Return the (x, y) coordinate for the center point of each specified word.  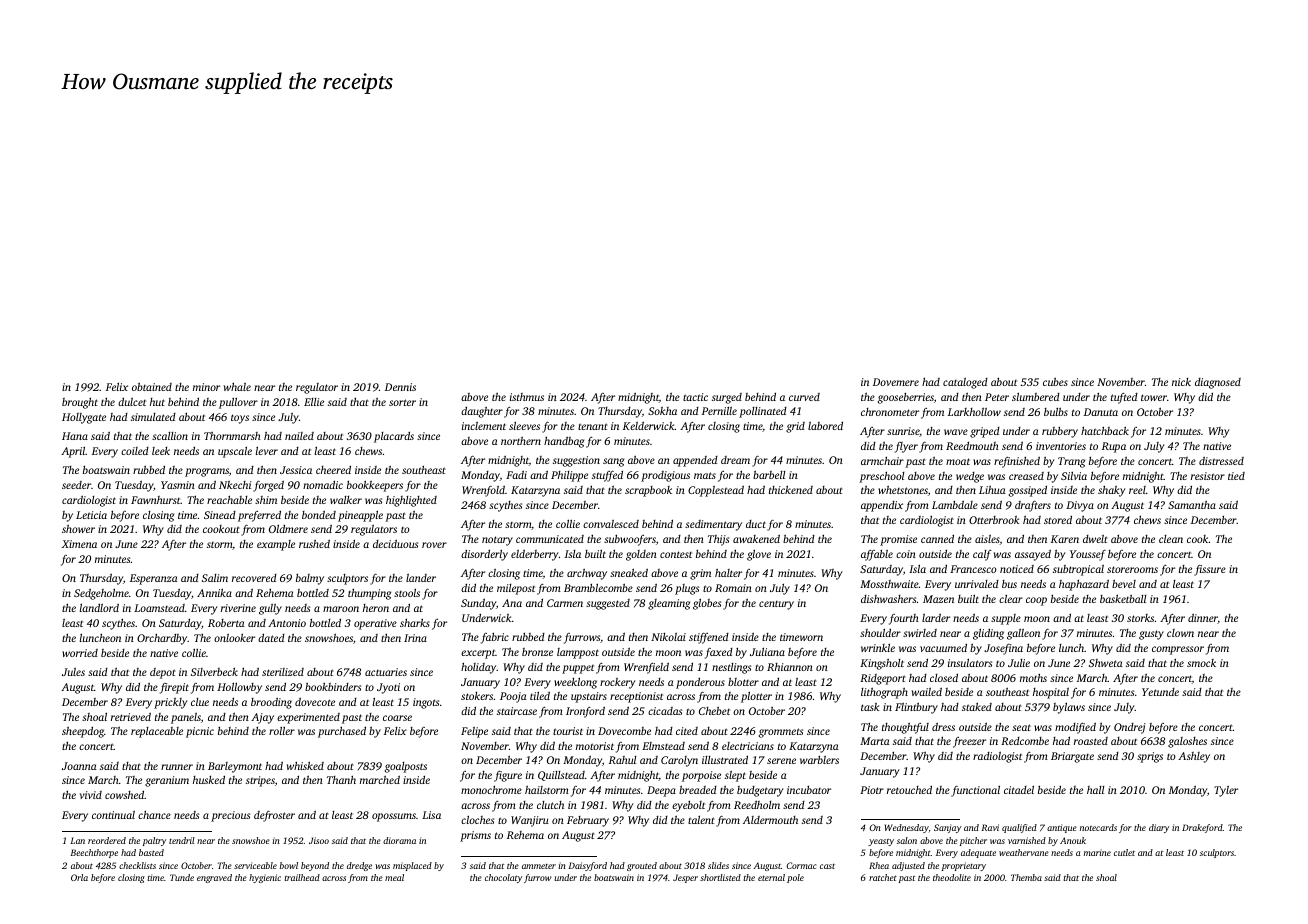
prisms (475, 836)
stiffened (709, 638)
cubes (1055, 381)
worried (80, 653)
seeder (76, 485)
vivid (91, 795)
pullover (238, 403)
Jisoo (319, 840)
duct (756, 524)
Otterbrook (994, 520)
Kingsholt (882, 664)
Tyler (1226, 791)
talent (701, 820)
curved (804, 397)
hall (1096, 790)
